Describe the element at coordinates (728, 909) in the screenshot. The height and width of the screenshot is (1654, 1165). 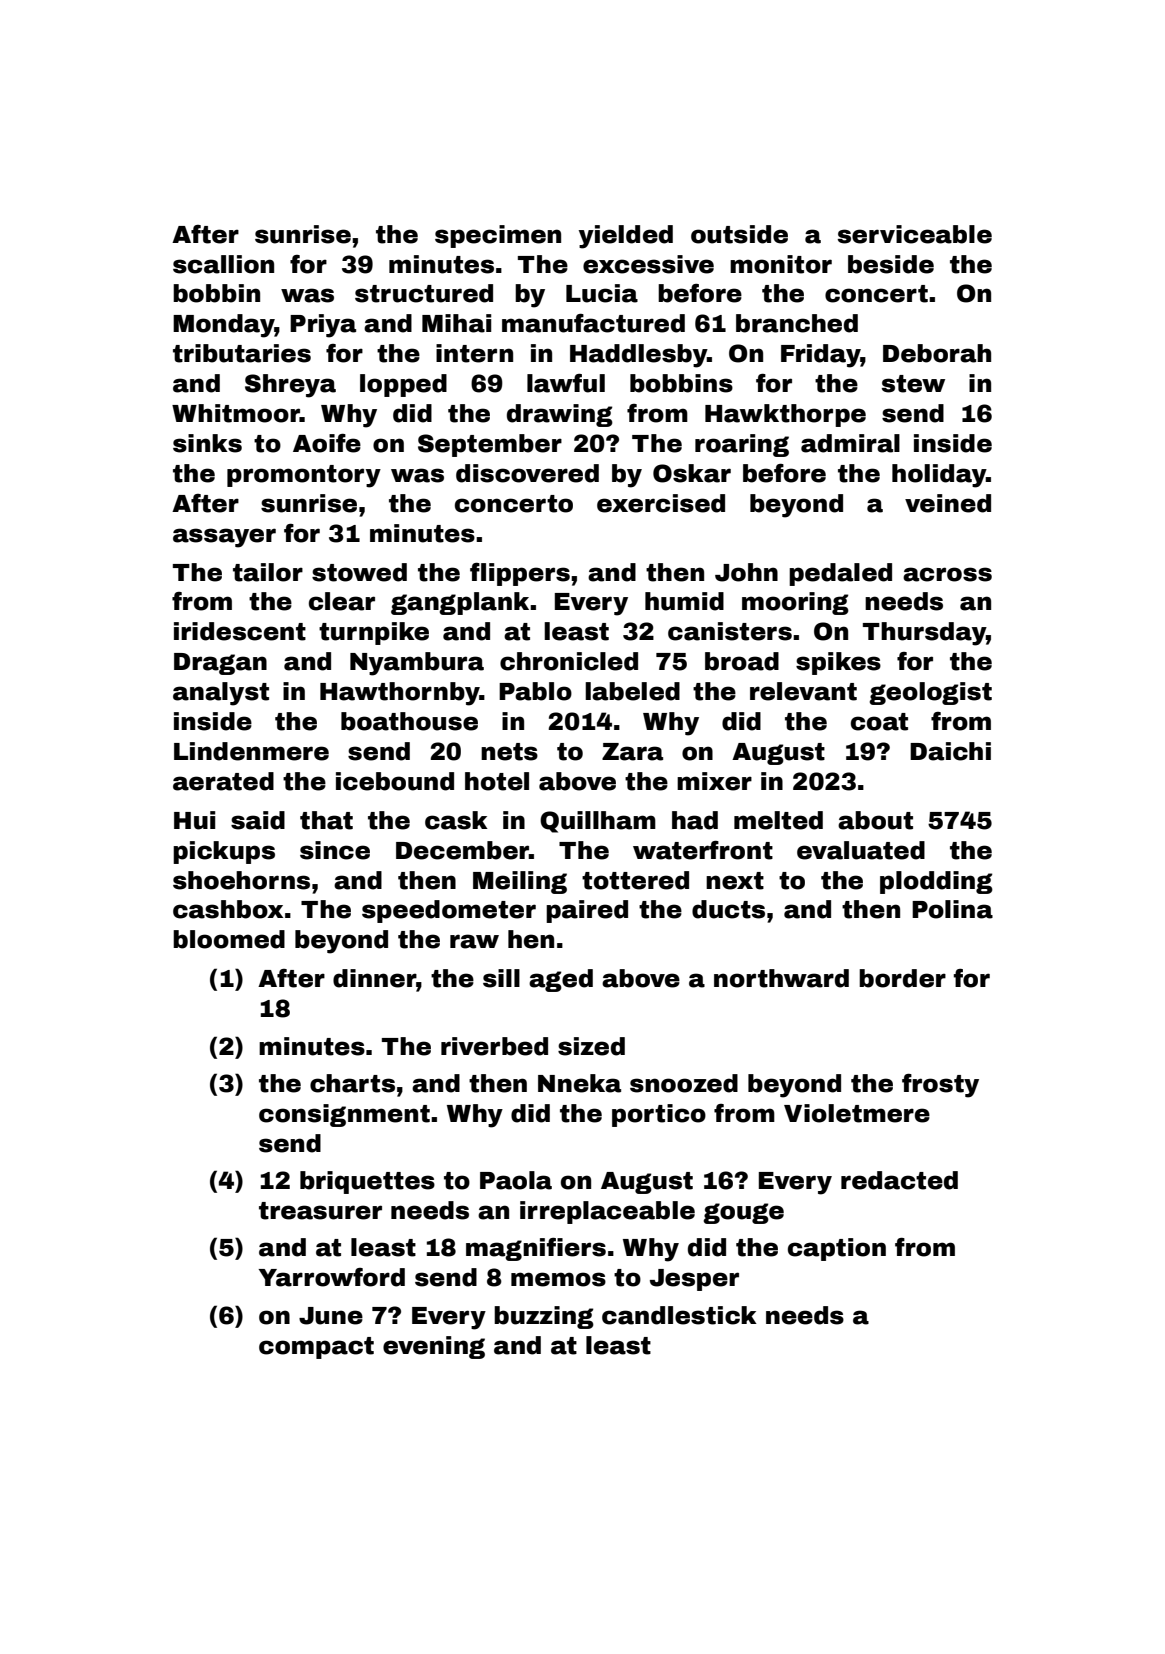
I see `ducts` at that location.
